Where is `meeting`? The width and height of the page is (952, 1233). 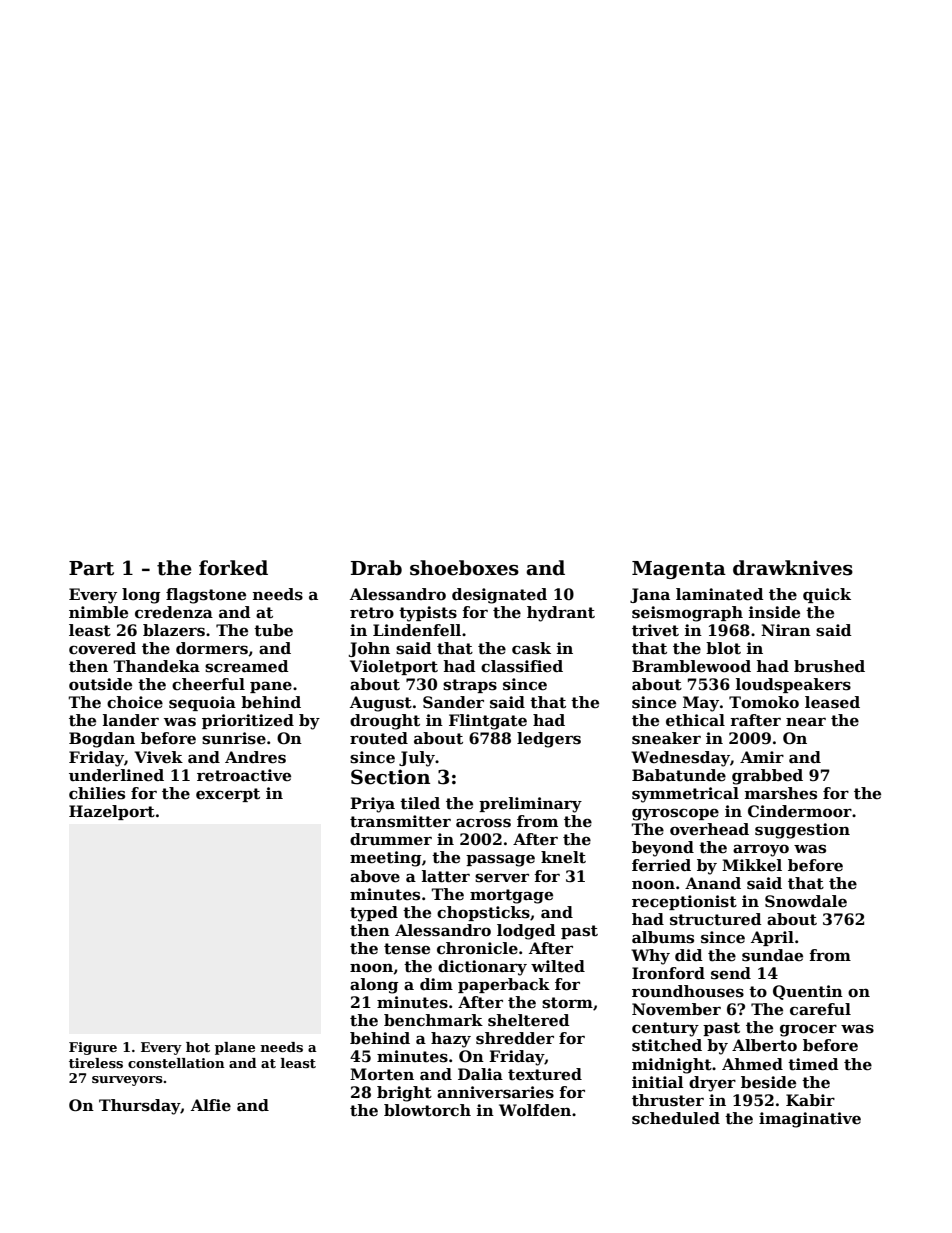
meeting is located at coordinates (386, 859).
